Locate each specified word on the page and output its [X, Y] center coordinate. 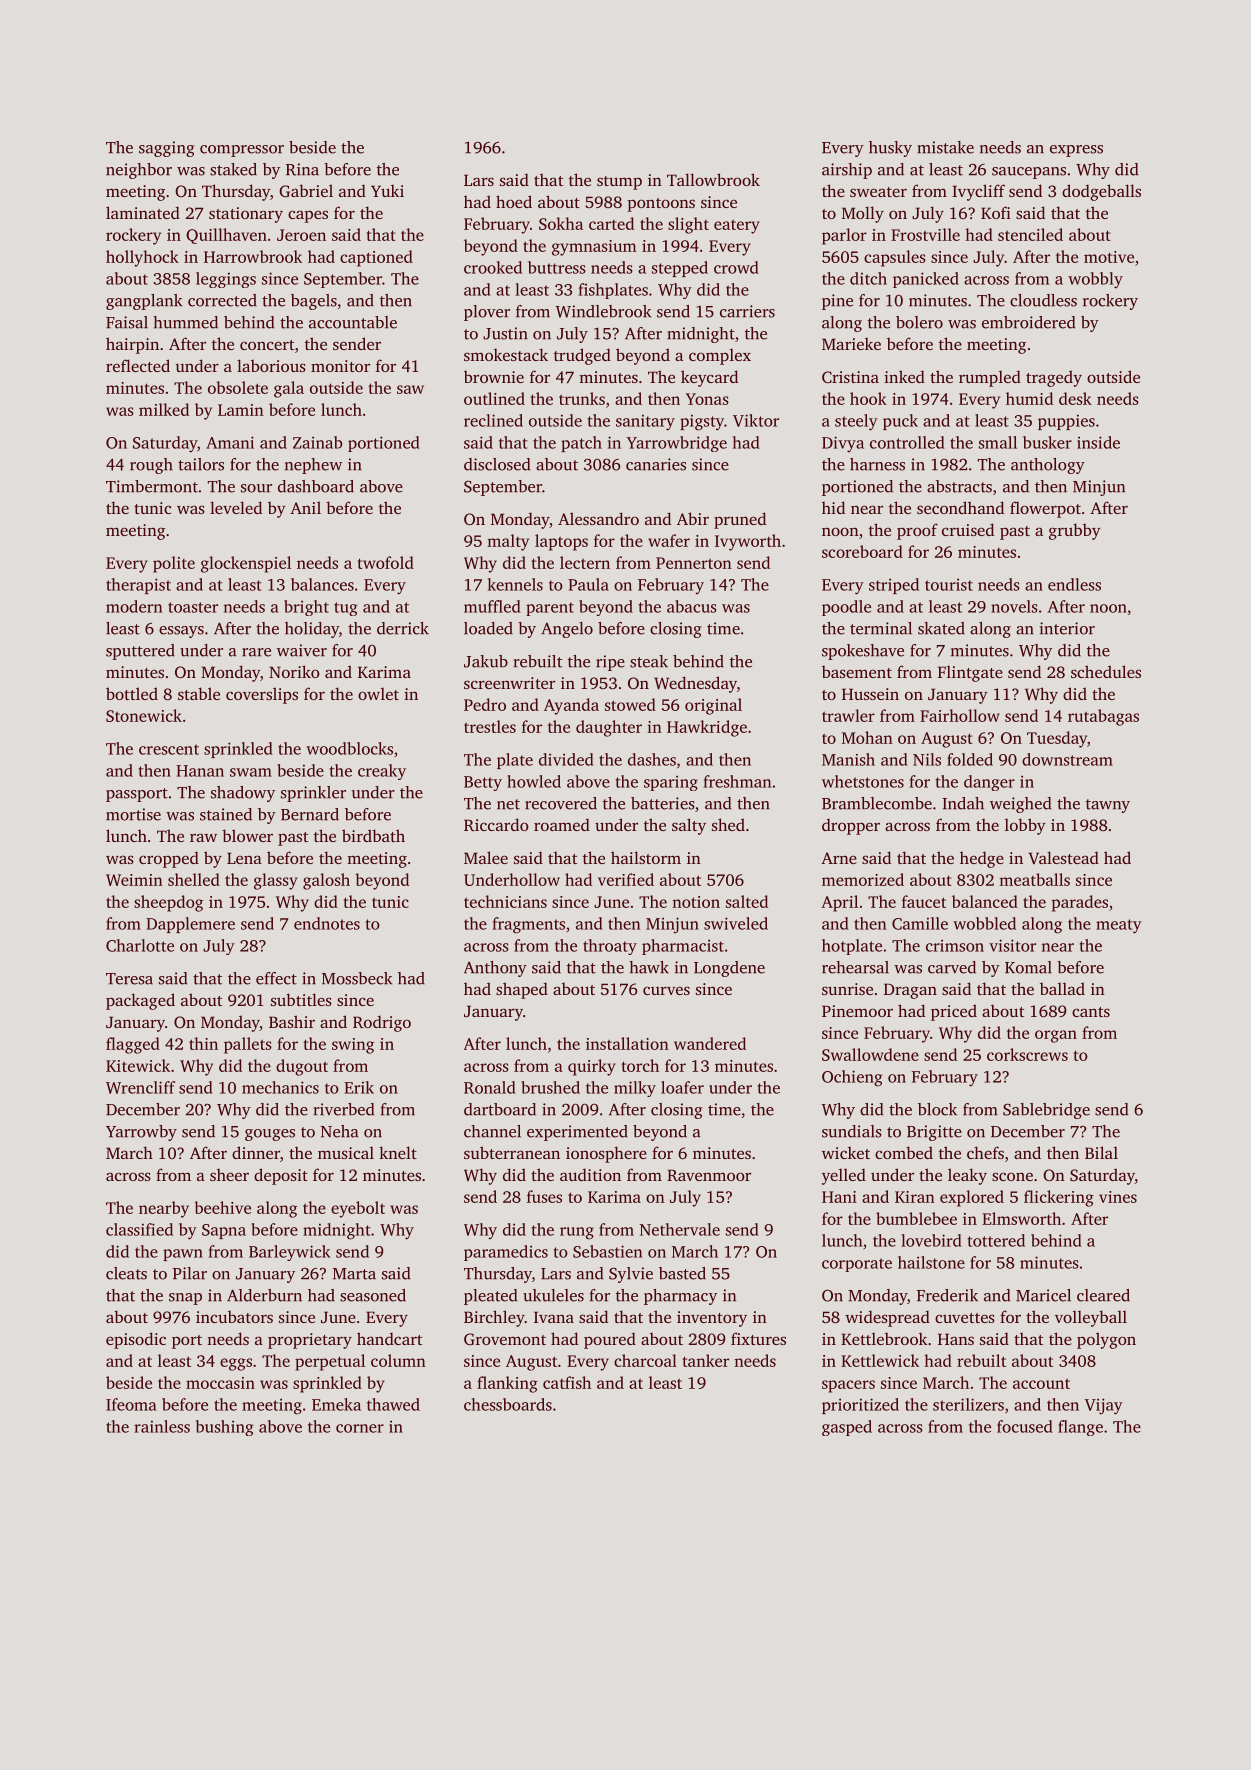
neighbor [139, 171]
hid [833, 507]
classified [139, 1229]
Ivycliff [978, 192]
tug [346, 609]
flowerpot [1045, 509]
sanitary [645, 422]
